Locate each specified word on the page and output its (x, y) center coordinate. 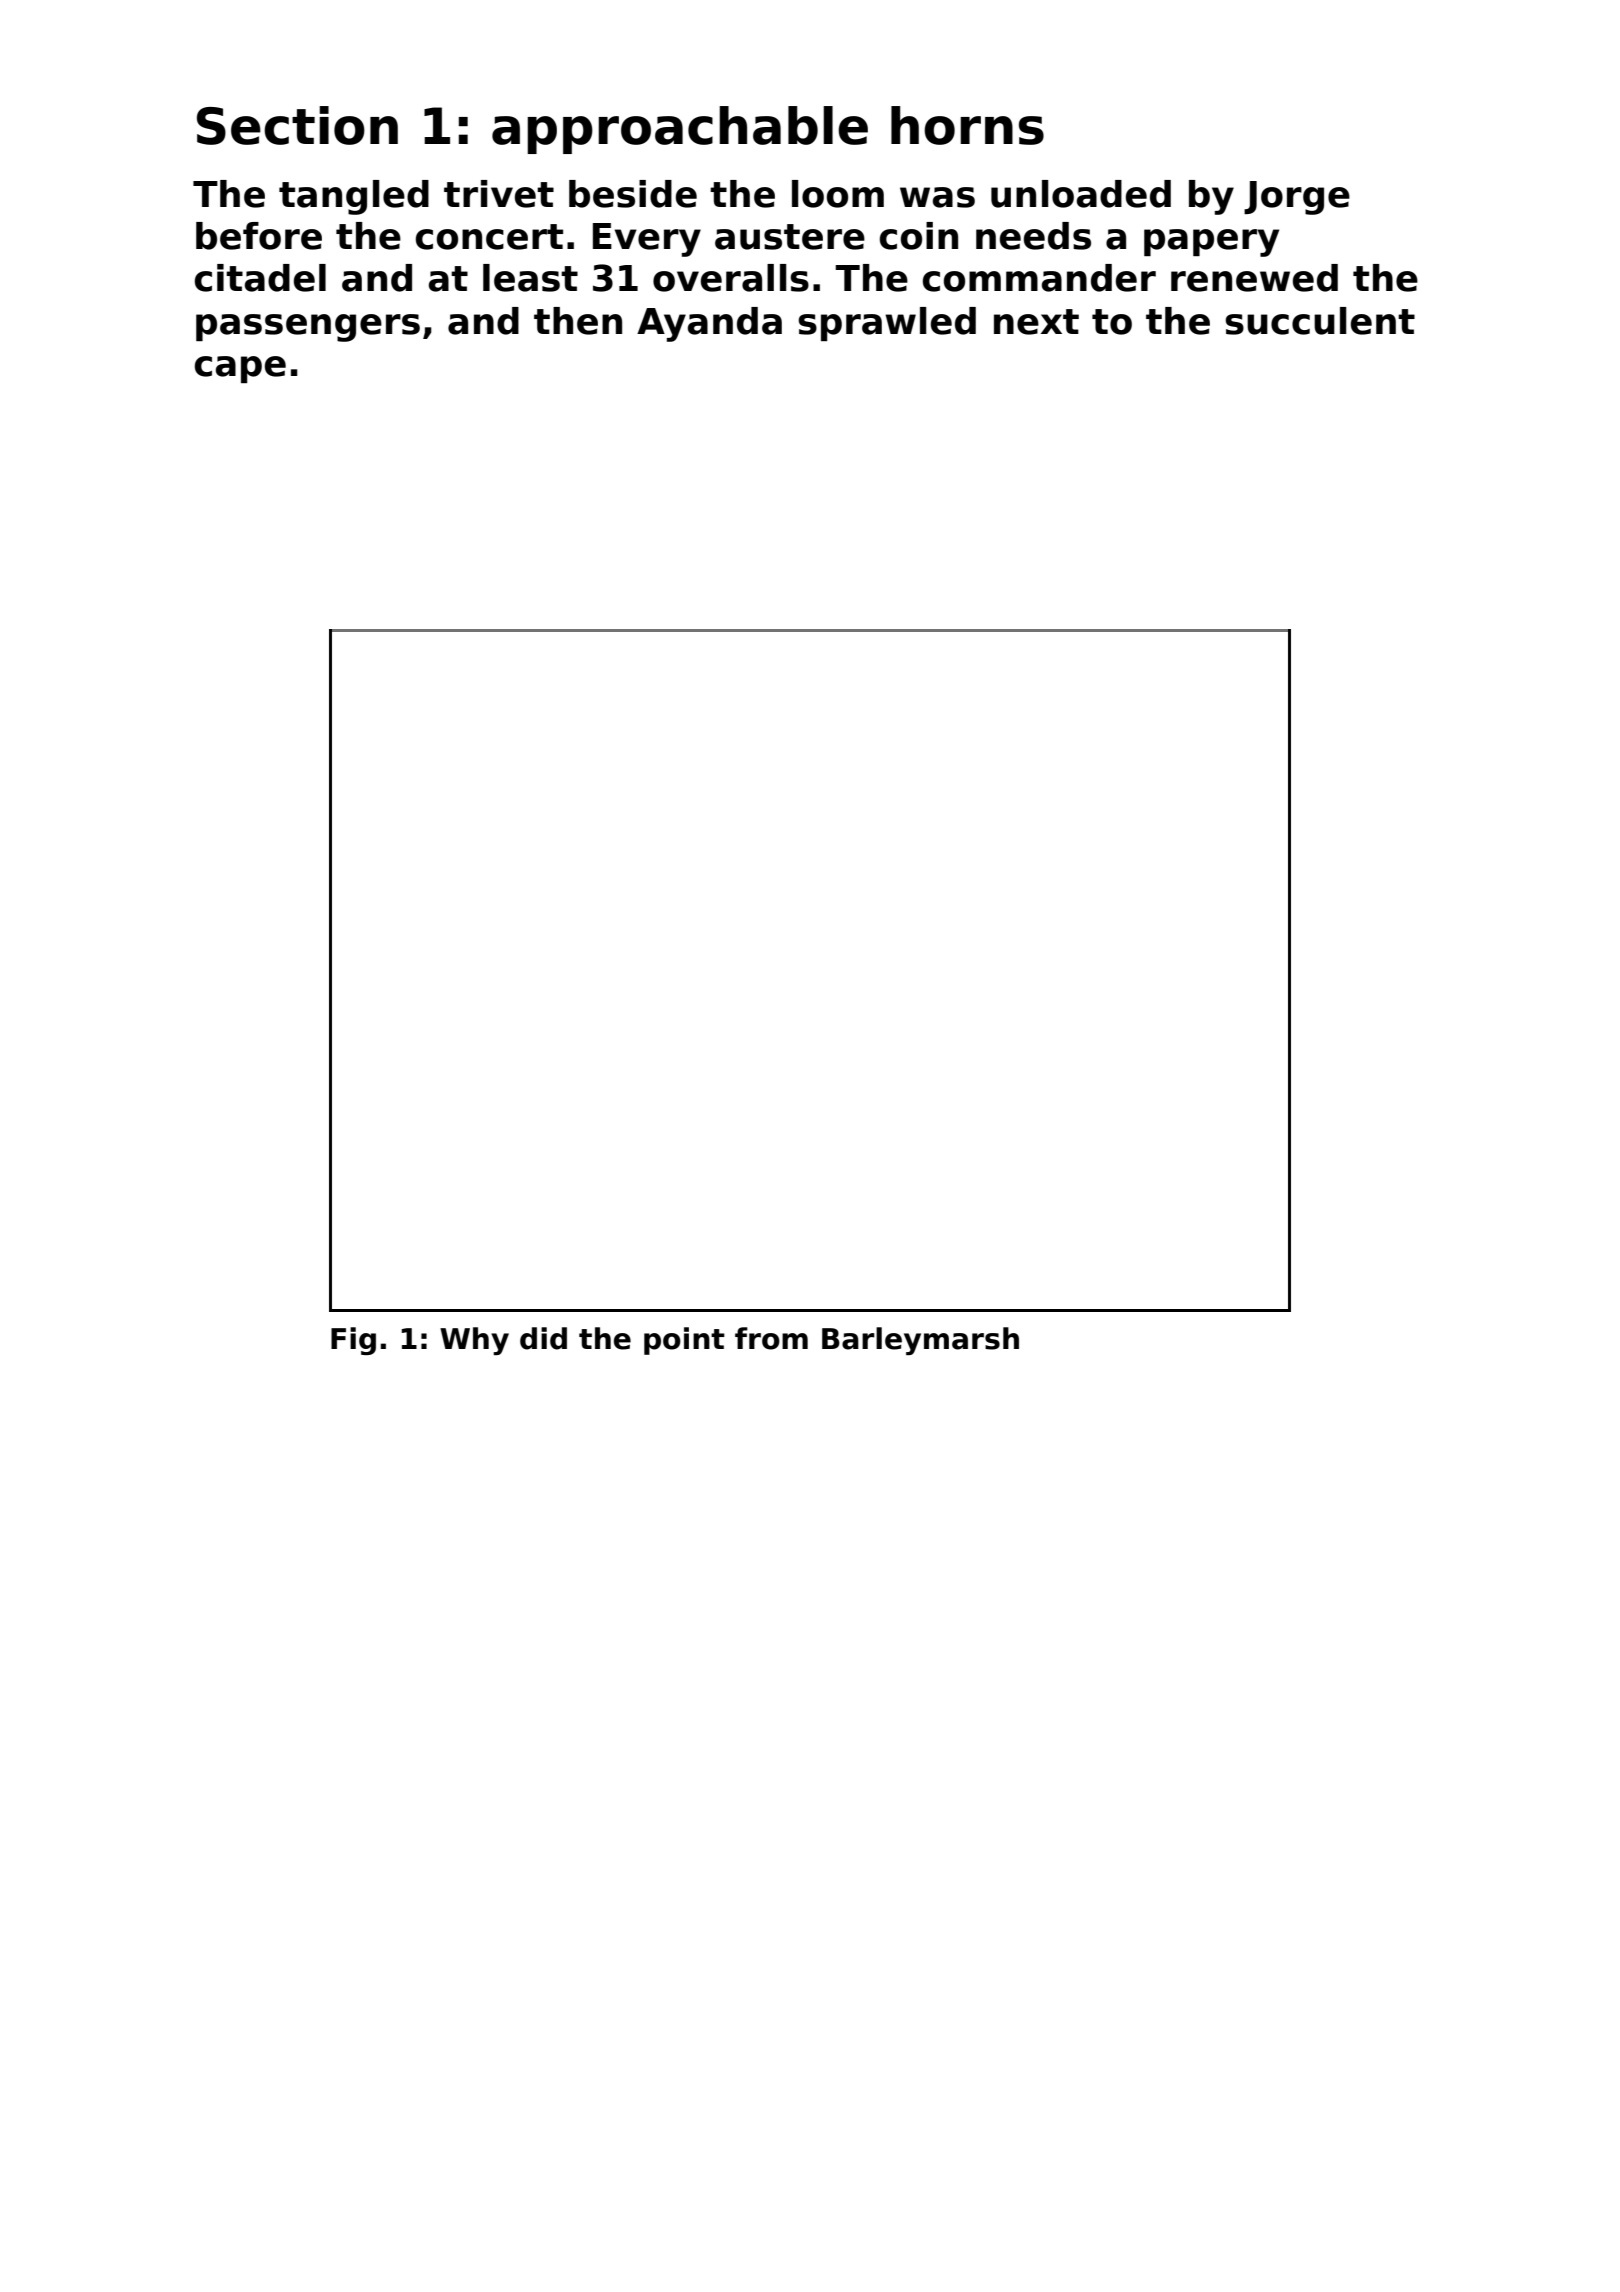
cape (240, 369)
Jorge (1297, 198)
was (937, 197)
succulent (1320, 321)
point (684, 1341)
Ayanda (709, 324)
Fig (353, 1341)
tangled (354, 197)
